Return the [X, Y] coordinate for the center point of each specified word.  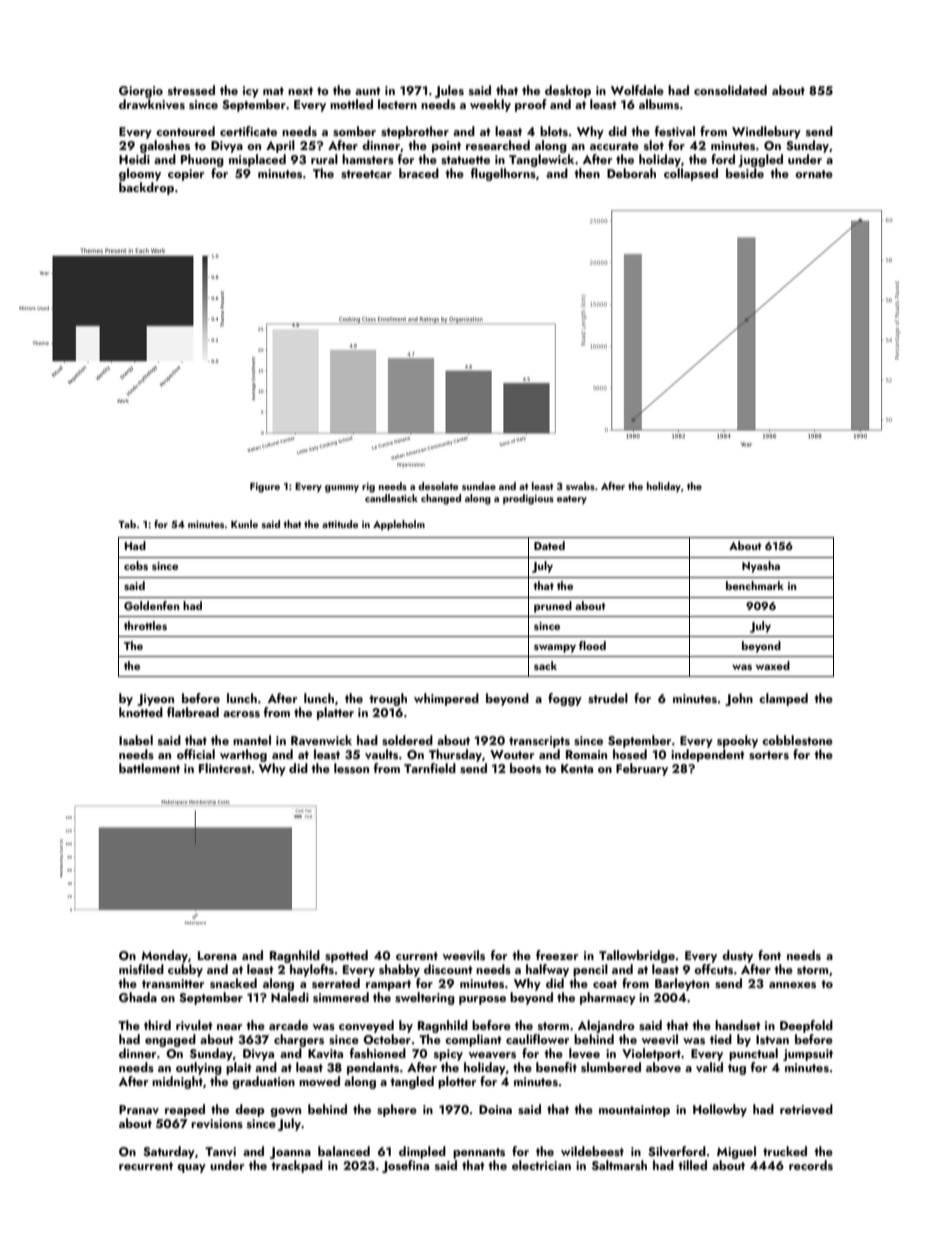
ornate [814, 174]
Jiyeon [155, 700]
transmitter [173, 983]
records [811, 1165]
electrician [541, 1165]
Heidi [134, 159]
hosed [630, 754]
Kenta [577, 768]
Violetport [651, 1054]
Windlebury [766, 132]
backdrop [146, 188]
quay [191, 1168]
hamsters [368, 159]
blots [554, 131]
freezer [557, 955]
